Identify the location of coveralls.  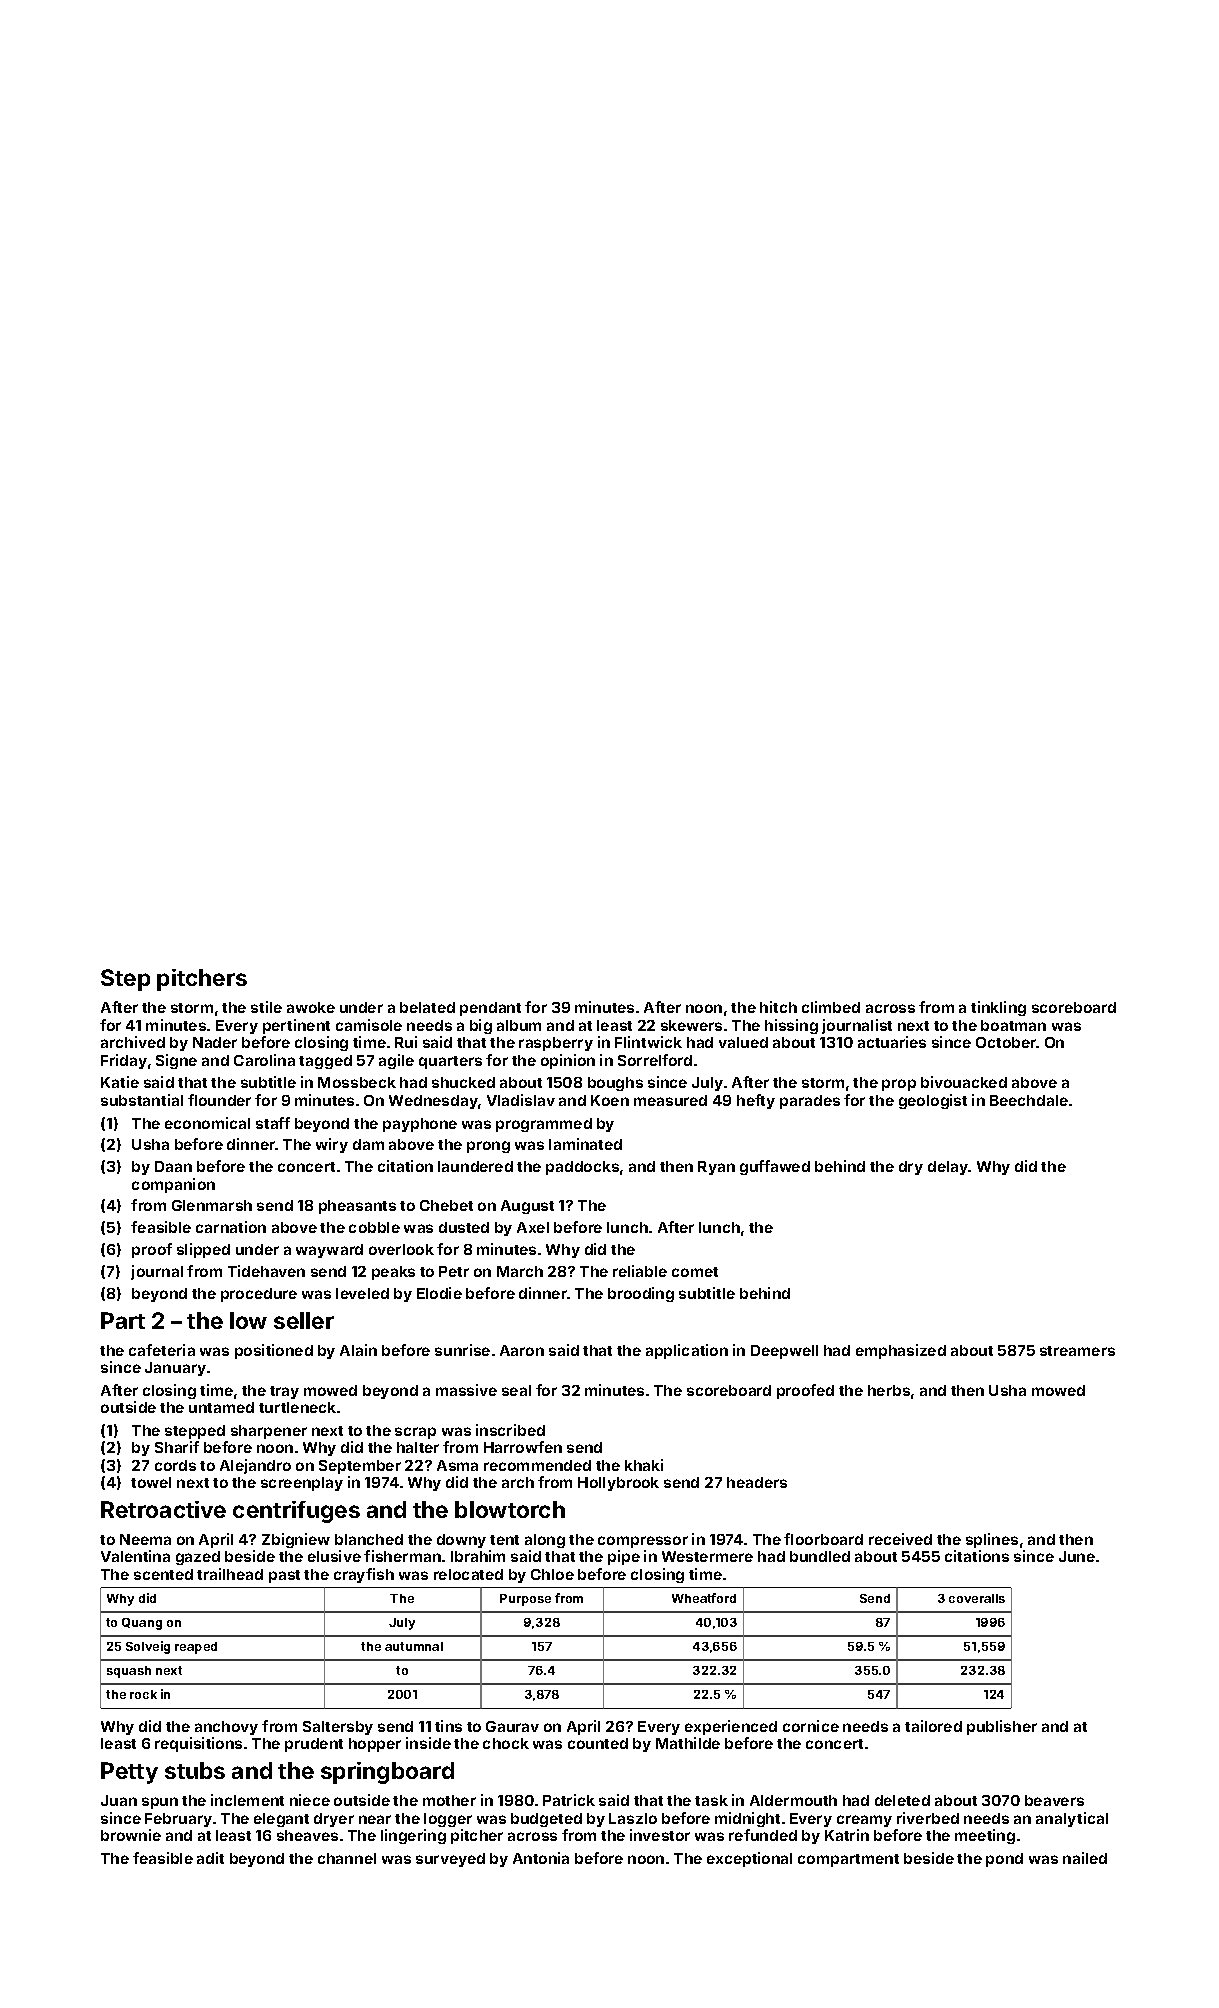
(977, 1598).
